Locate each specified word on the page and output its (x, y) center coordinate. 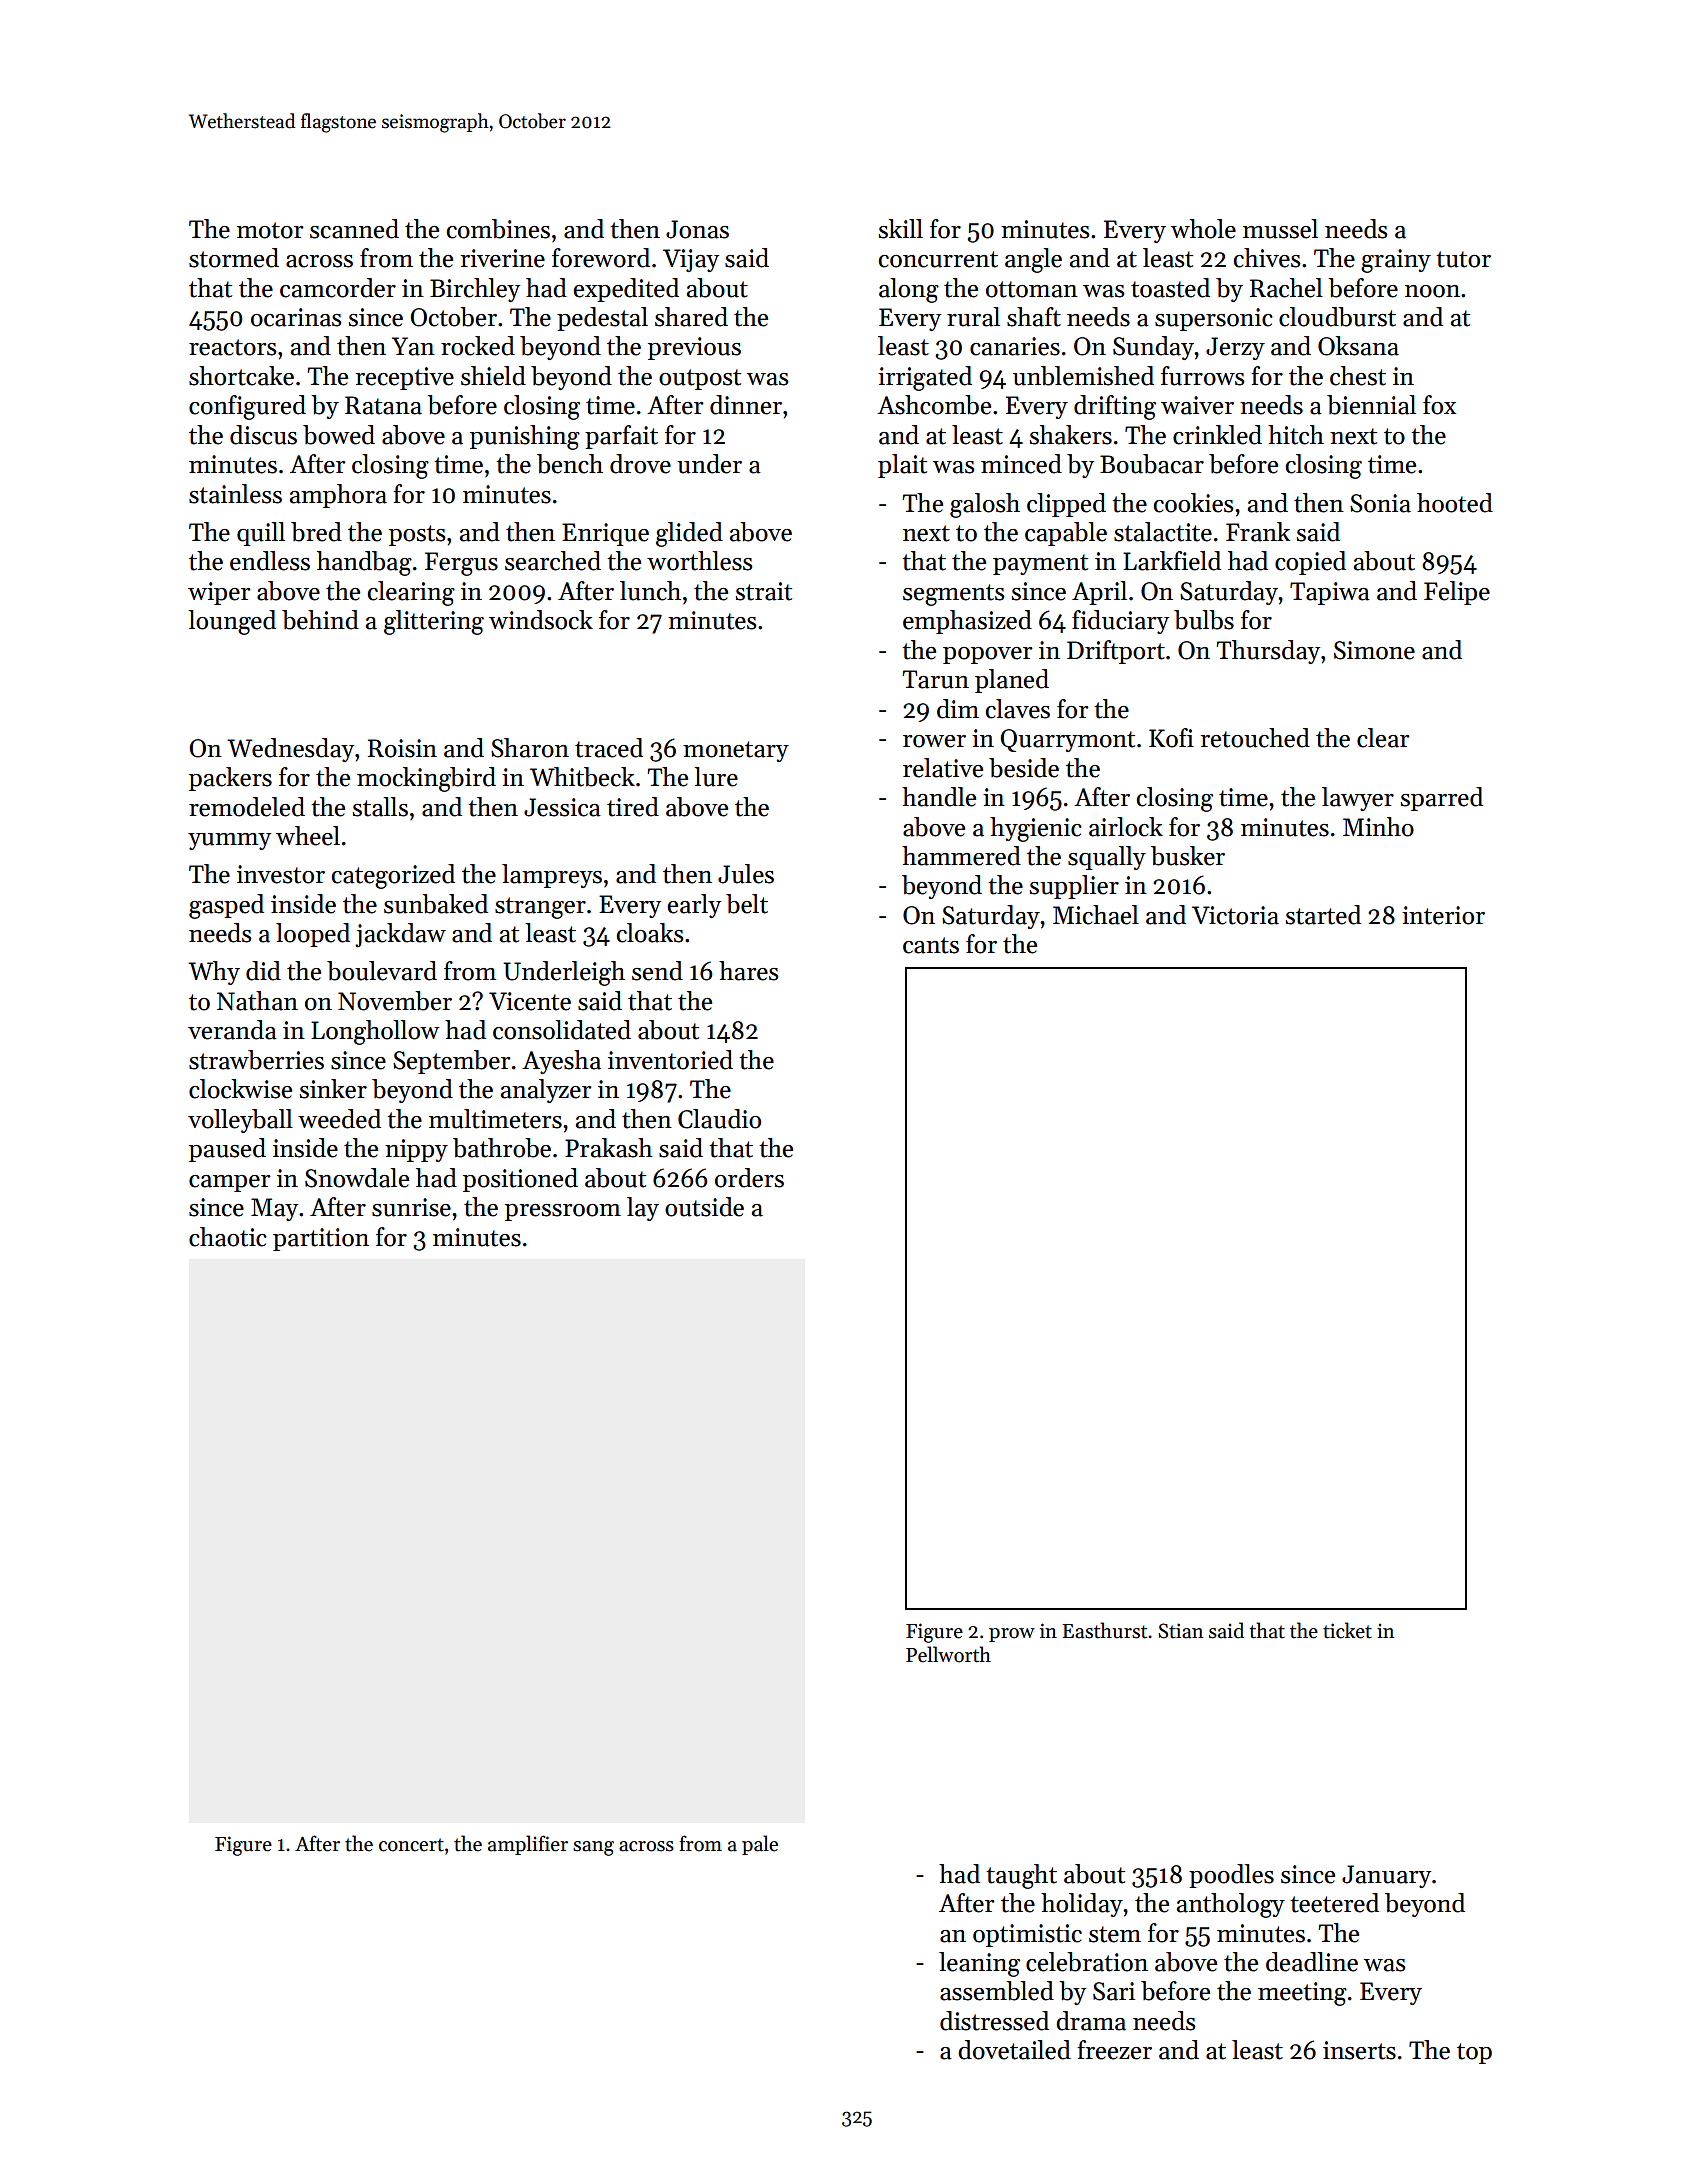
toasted (1170, 288)
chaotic (228, 1237)
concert (411, 1845)
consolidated (562, 1030)
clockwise (240, 1089)
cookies (1193, 503)
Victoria (1235, 915)
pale (760, 1845)
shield (493, 376)
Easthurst (1104, 1630)
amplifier (528, 1845)
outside (704, 1207)
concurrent (938, 259)
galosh (985, 505)
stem (1115, 1934)
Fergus (461, 564)
